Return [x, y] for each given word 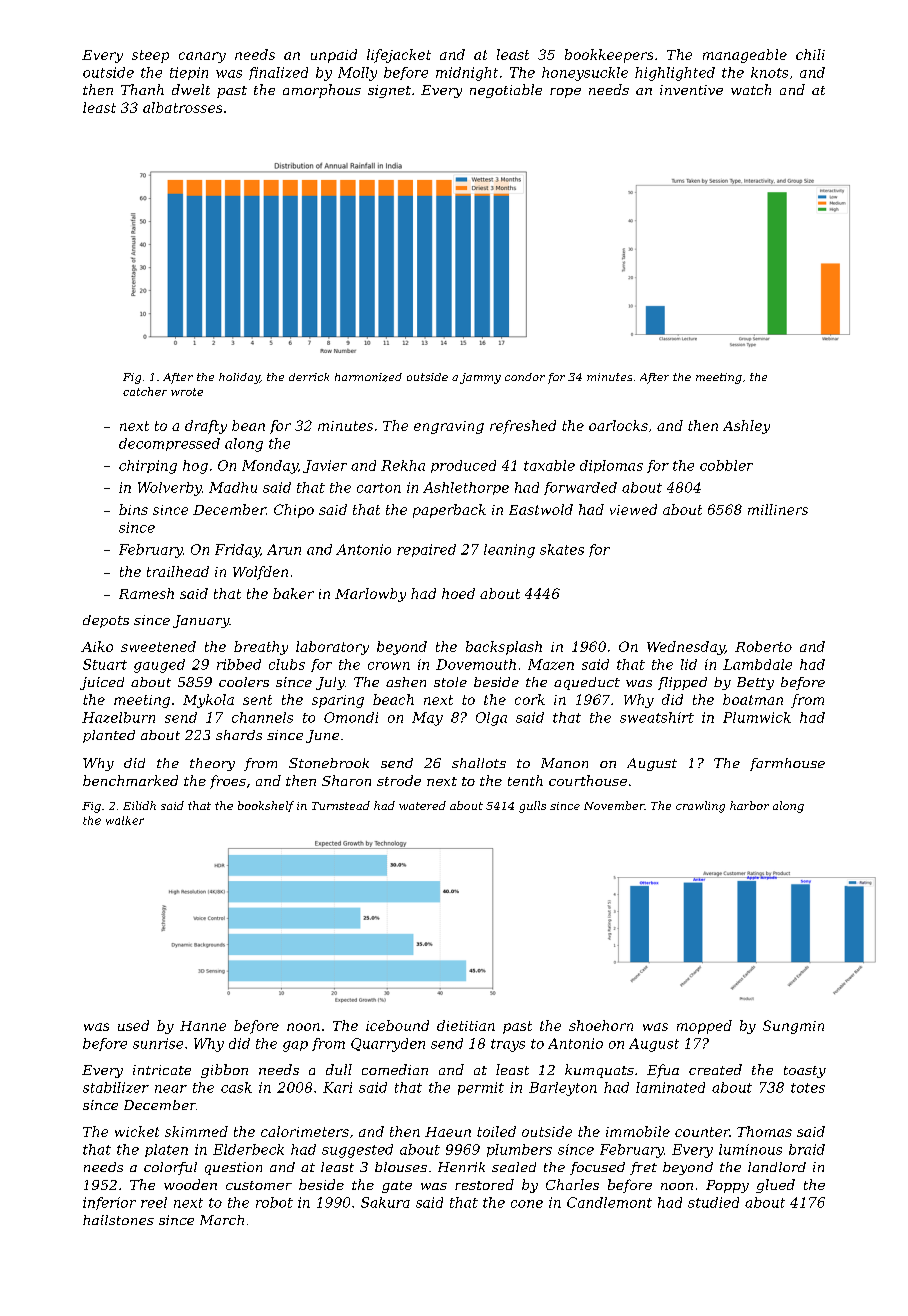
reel [154, 1202]
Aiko [97, 646]
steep [150, 56]
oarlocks [618, 425]
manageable [745, 56]
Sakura [385, 1202]
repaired [426, 550]
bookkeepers [609, 56]
